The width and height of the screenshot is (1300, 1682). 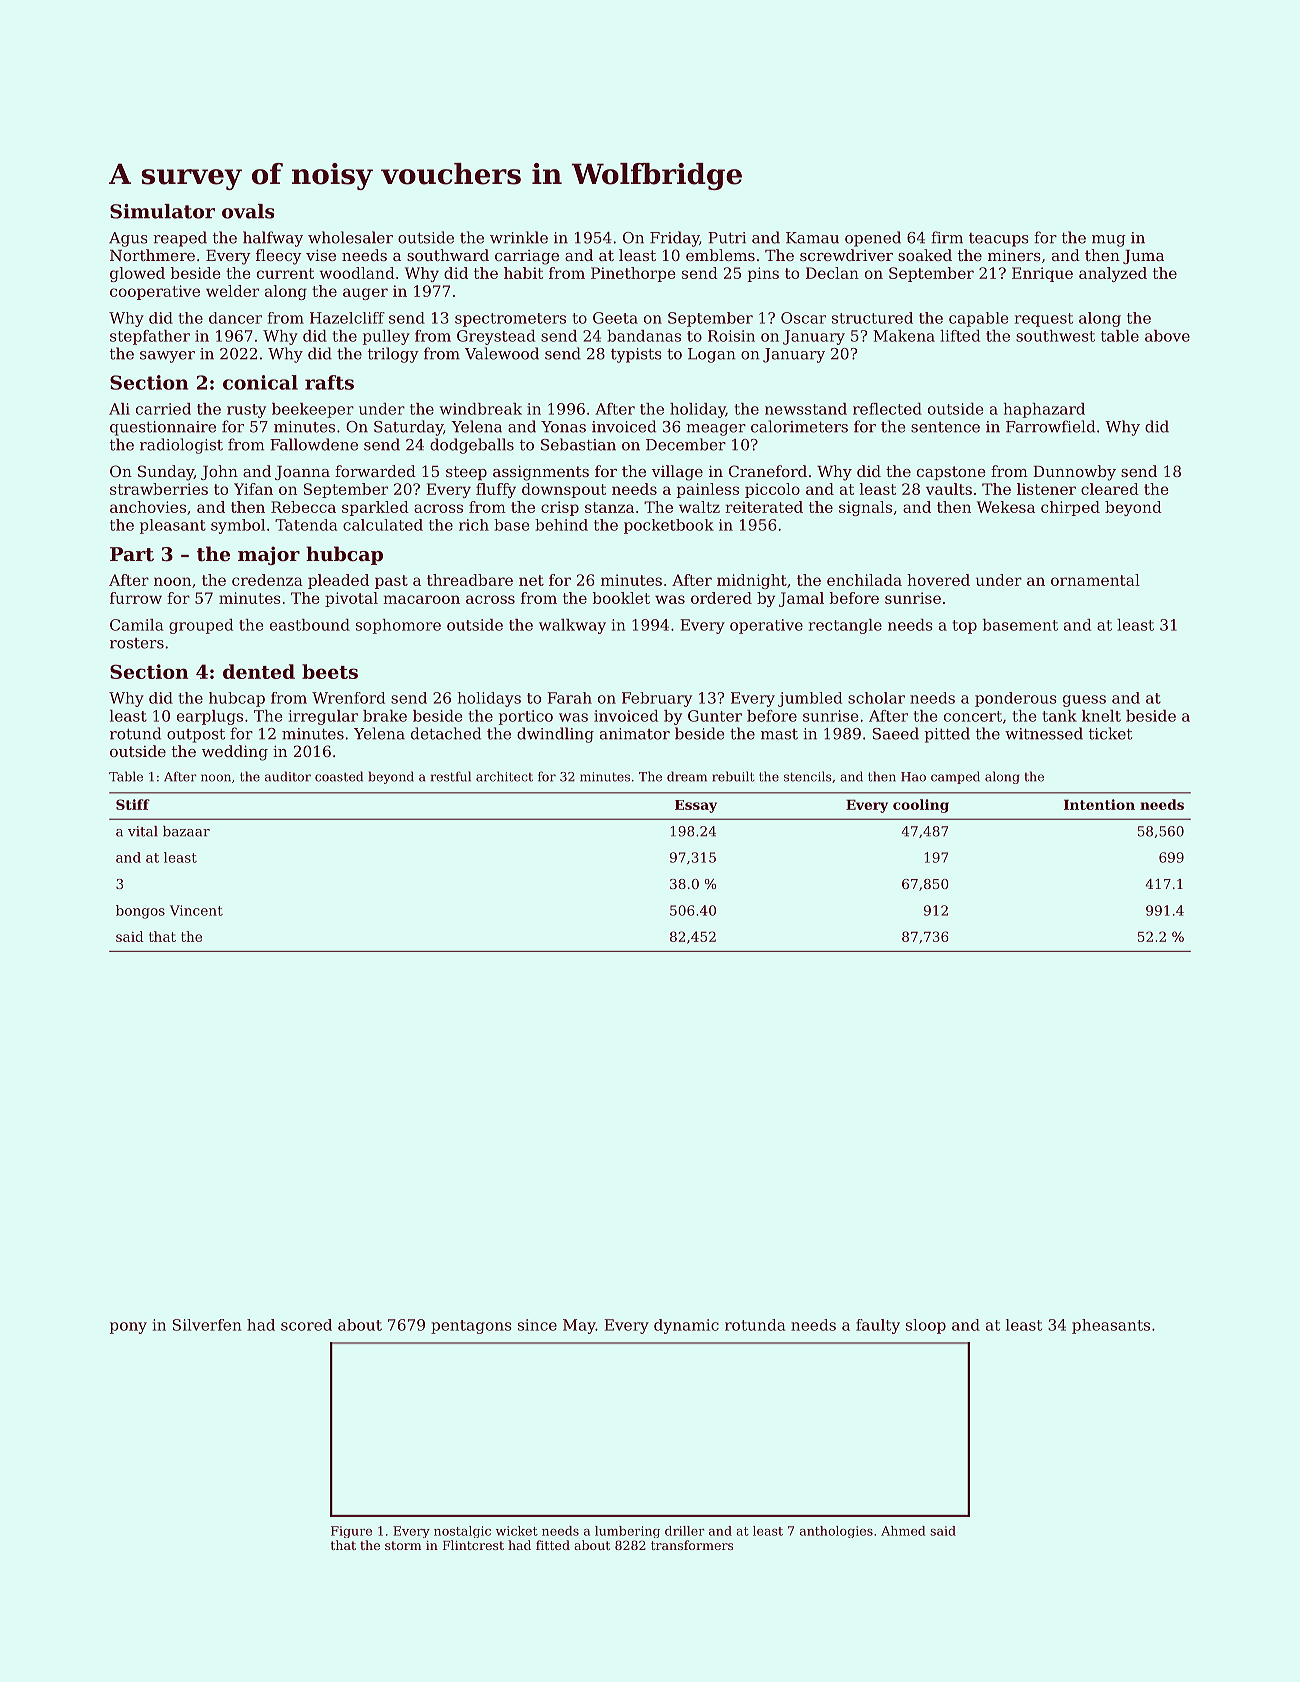 I want to click on since, so click(x=537, y=1325).
